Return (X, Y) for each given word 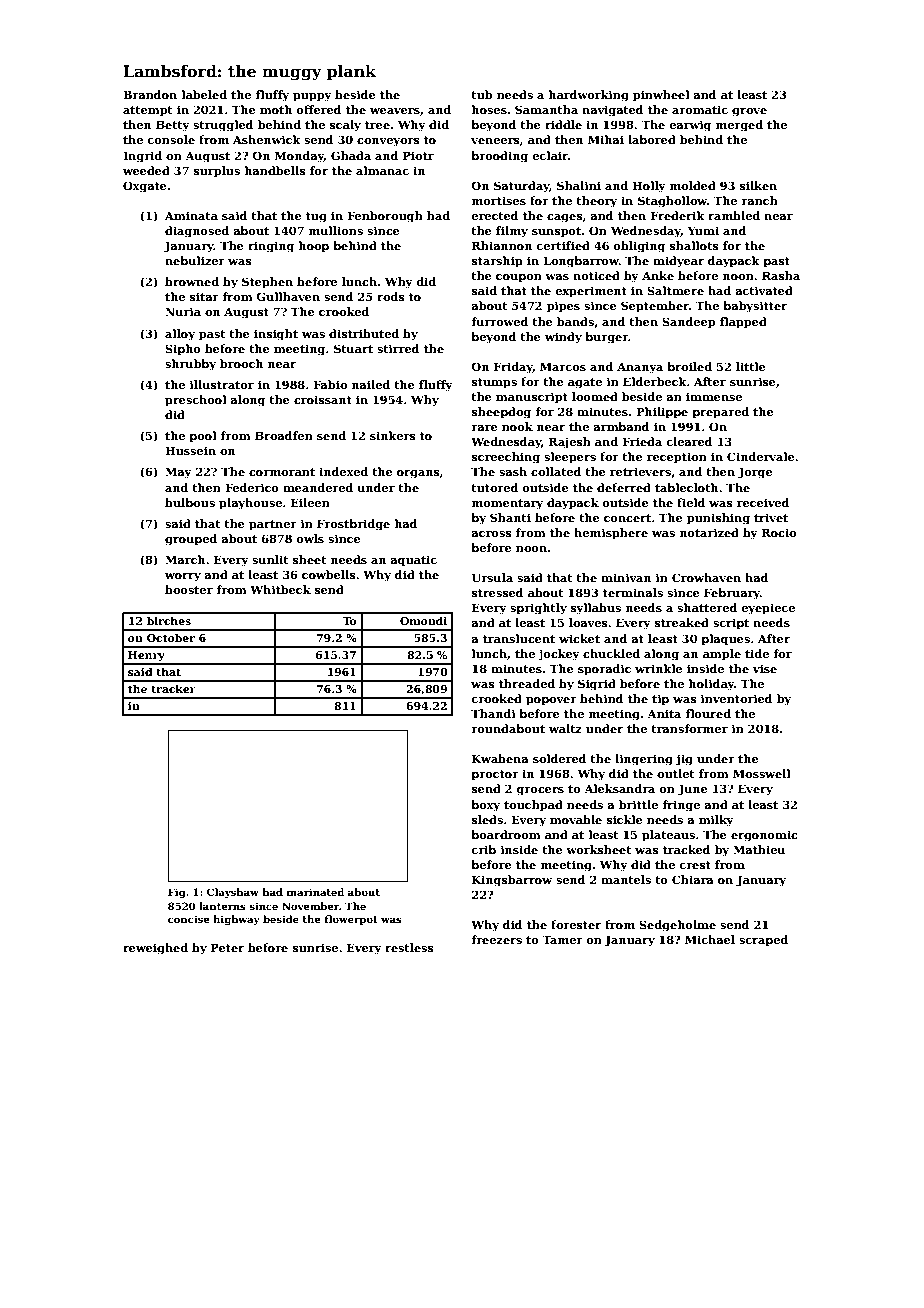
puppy (312, 97)
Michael (710, 939)
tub (481, 94)
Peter (227, 947)
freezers (496, 939)
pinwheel (661, 96)
